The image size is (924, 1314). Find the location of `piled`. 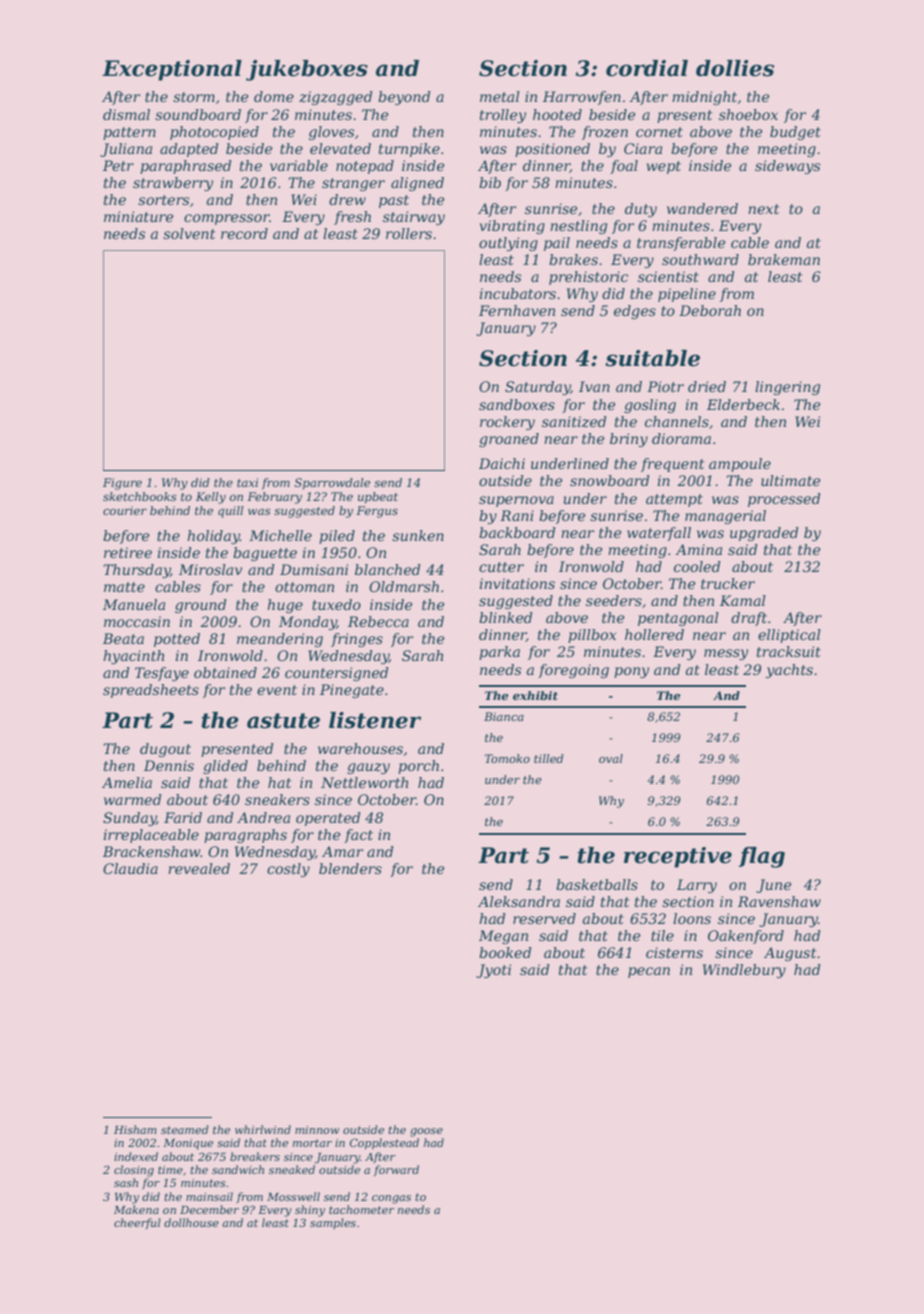

piled is located at coordinates (337, 537).
